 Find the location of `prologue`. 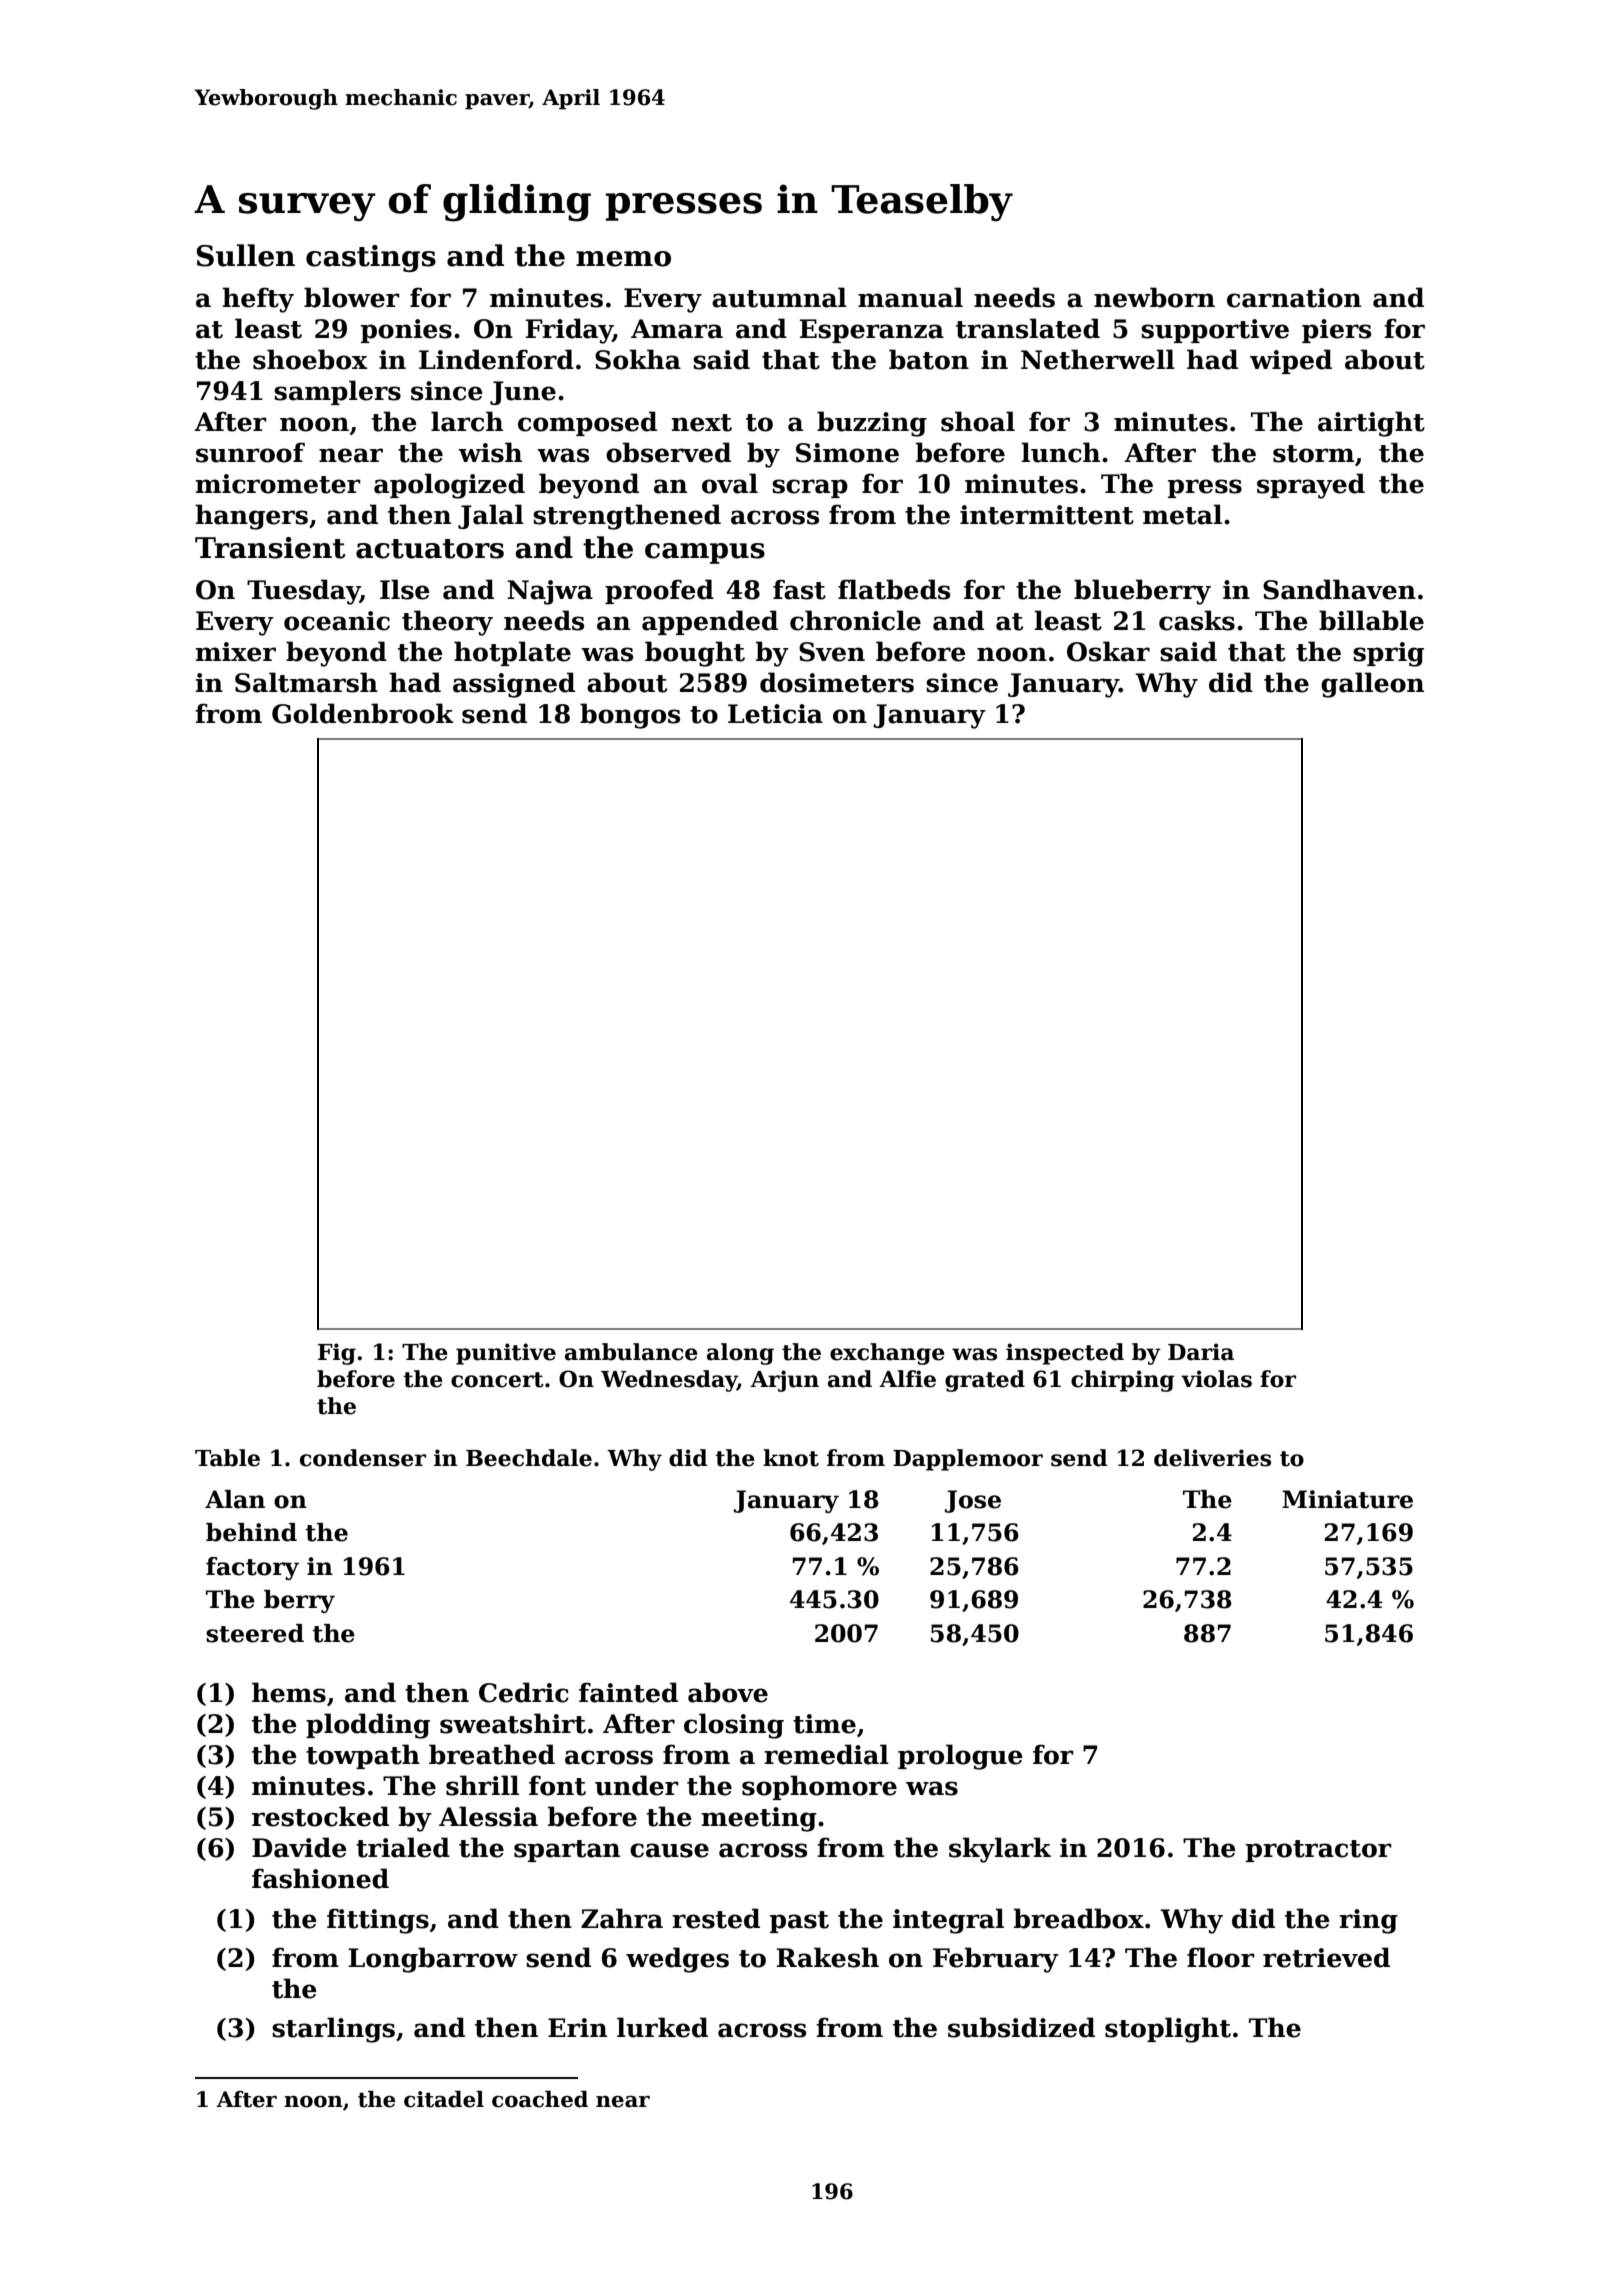

prologue is located at coordinates (960, 1757).
